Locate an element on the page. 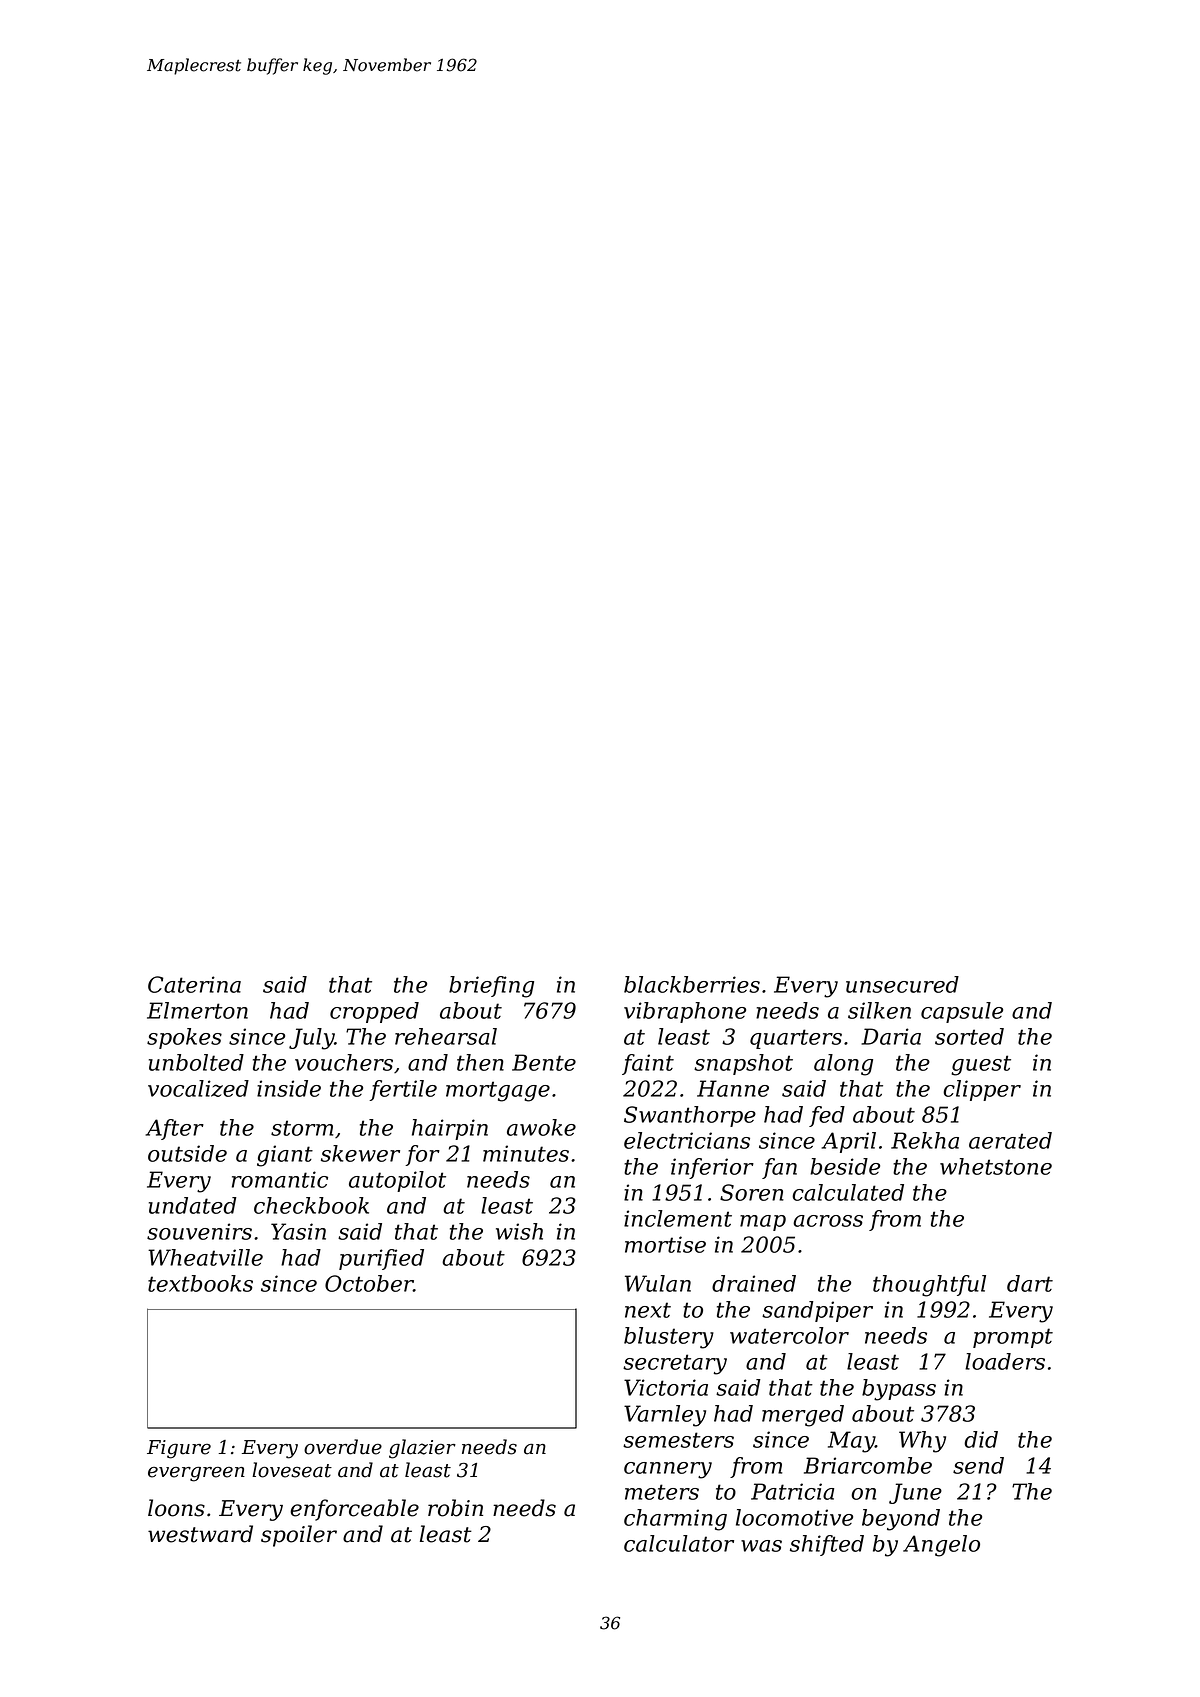 The width and height of the image is (1200, 1697). prompt is located at coordinates (1013, 1338).
